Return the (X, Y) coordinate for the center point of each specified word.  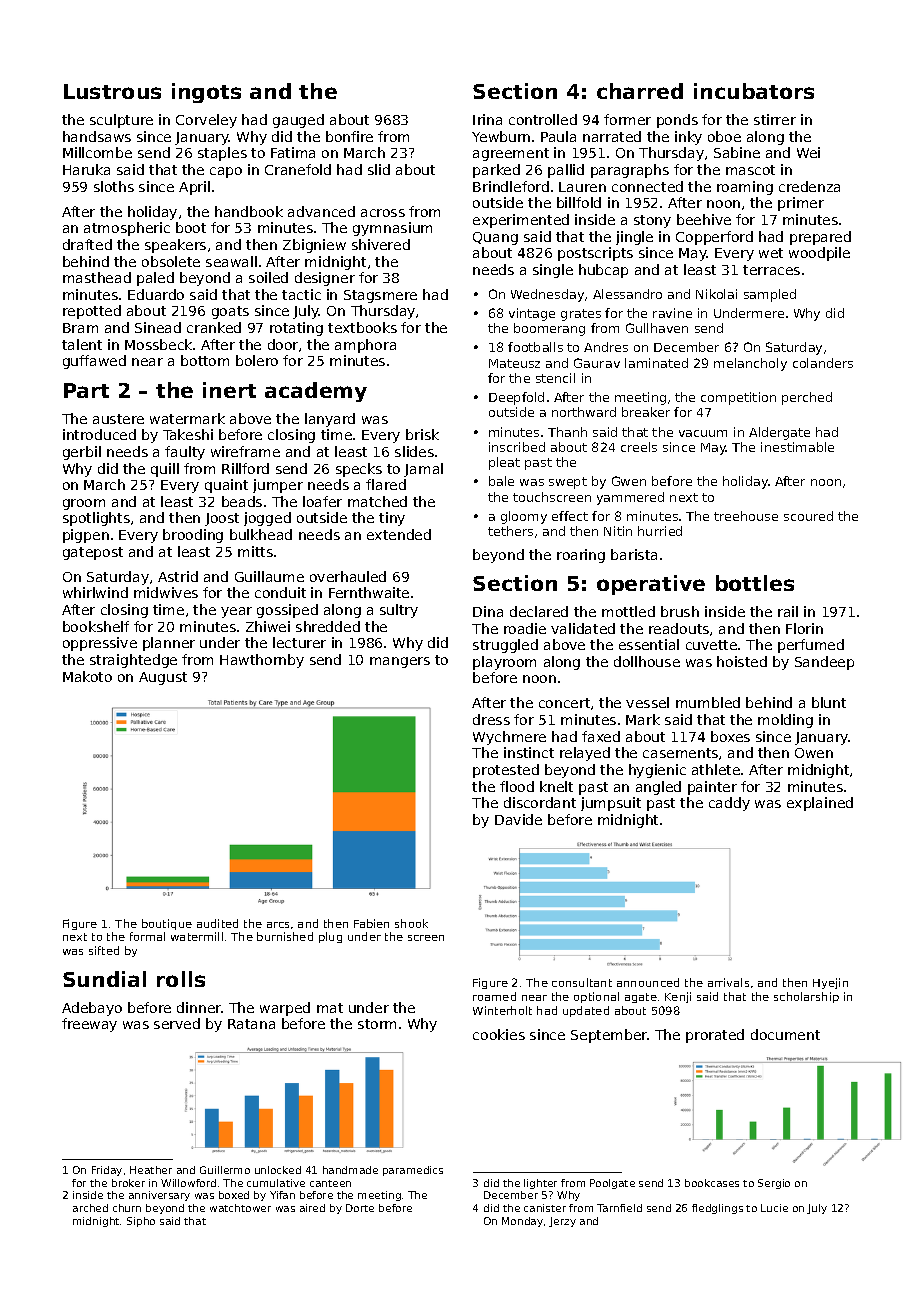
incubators (754, 91)
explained (820, 804)
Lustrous (112, 91)
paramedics (413, 1171)
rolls (181, 979)
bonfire (349, 136)
